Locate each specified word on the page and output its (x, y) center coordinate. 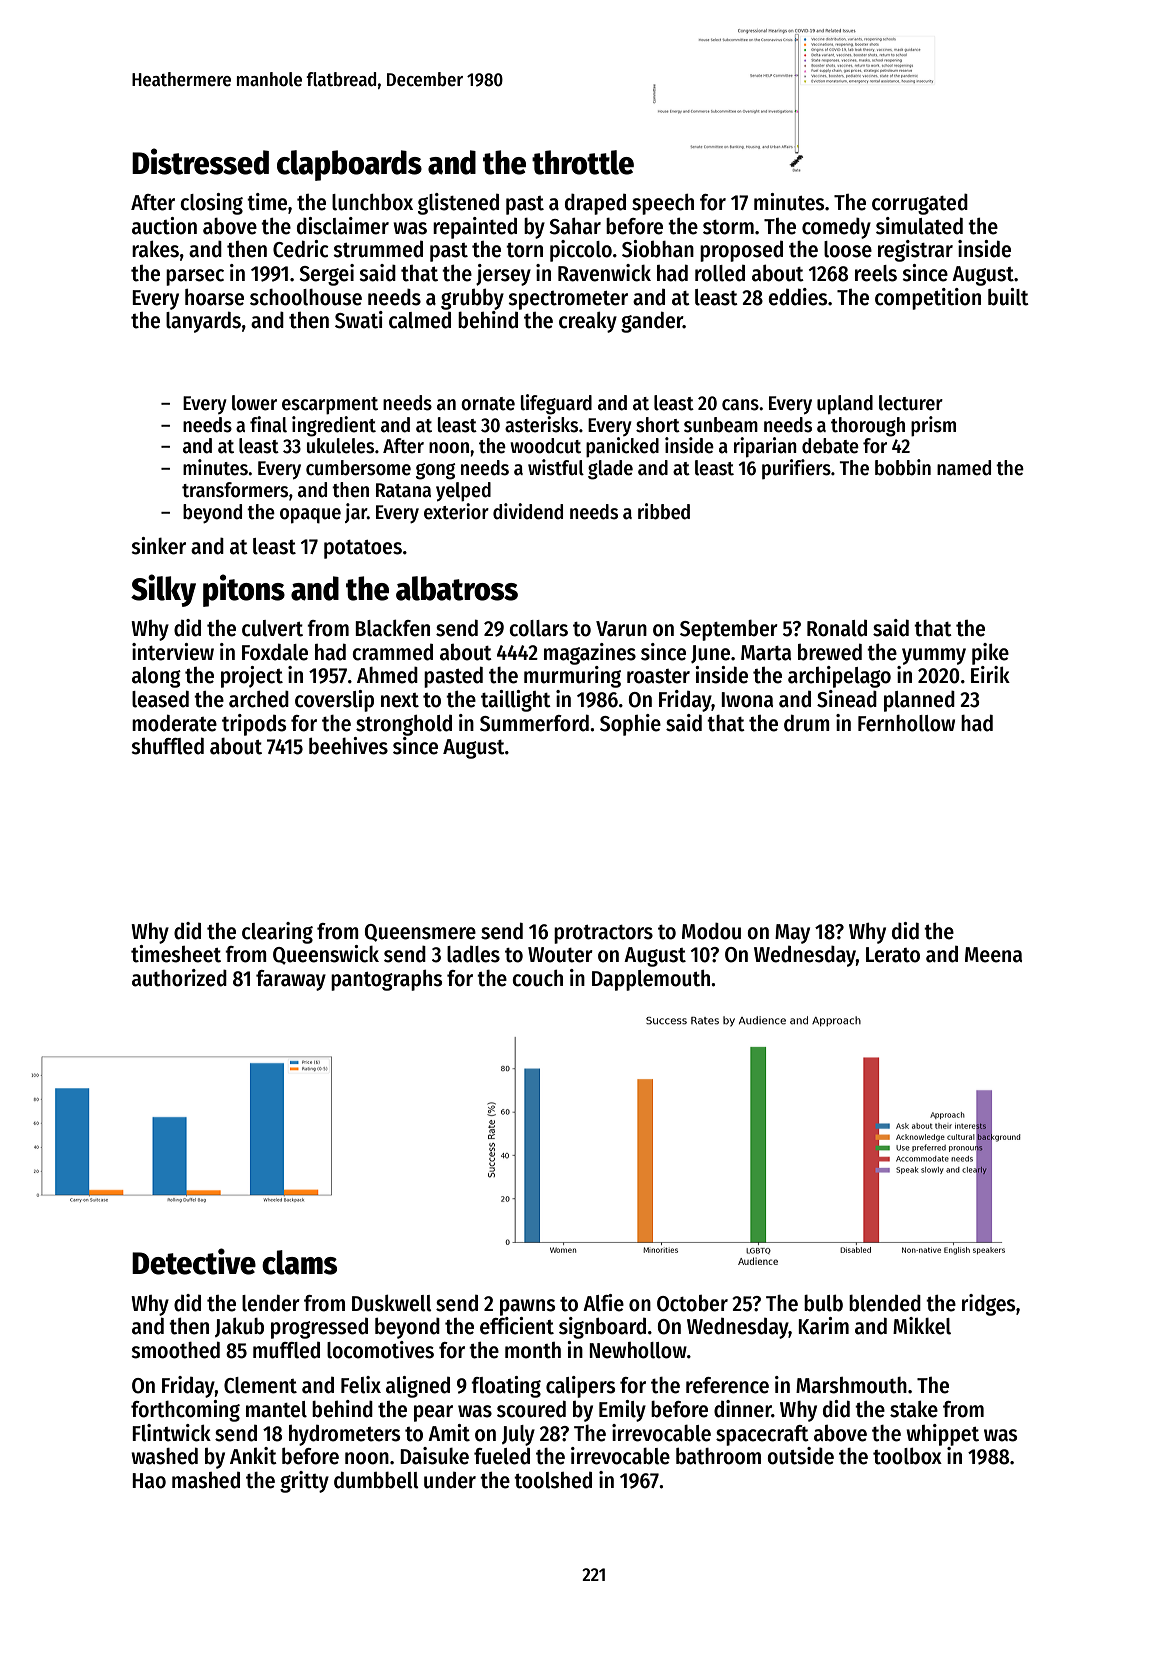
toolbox (907, 1456)
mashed (206, 1480)
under (450, 1480)
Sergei (326, 275)
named (964, 468)
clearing (277, 933)
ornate (488, 404)
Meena (993, 955)
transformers (235, 490)
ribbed (664, 511)
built (1008, 297)
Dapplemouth (651, 980)
